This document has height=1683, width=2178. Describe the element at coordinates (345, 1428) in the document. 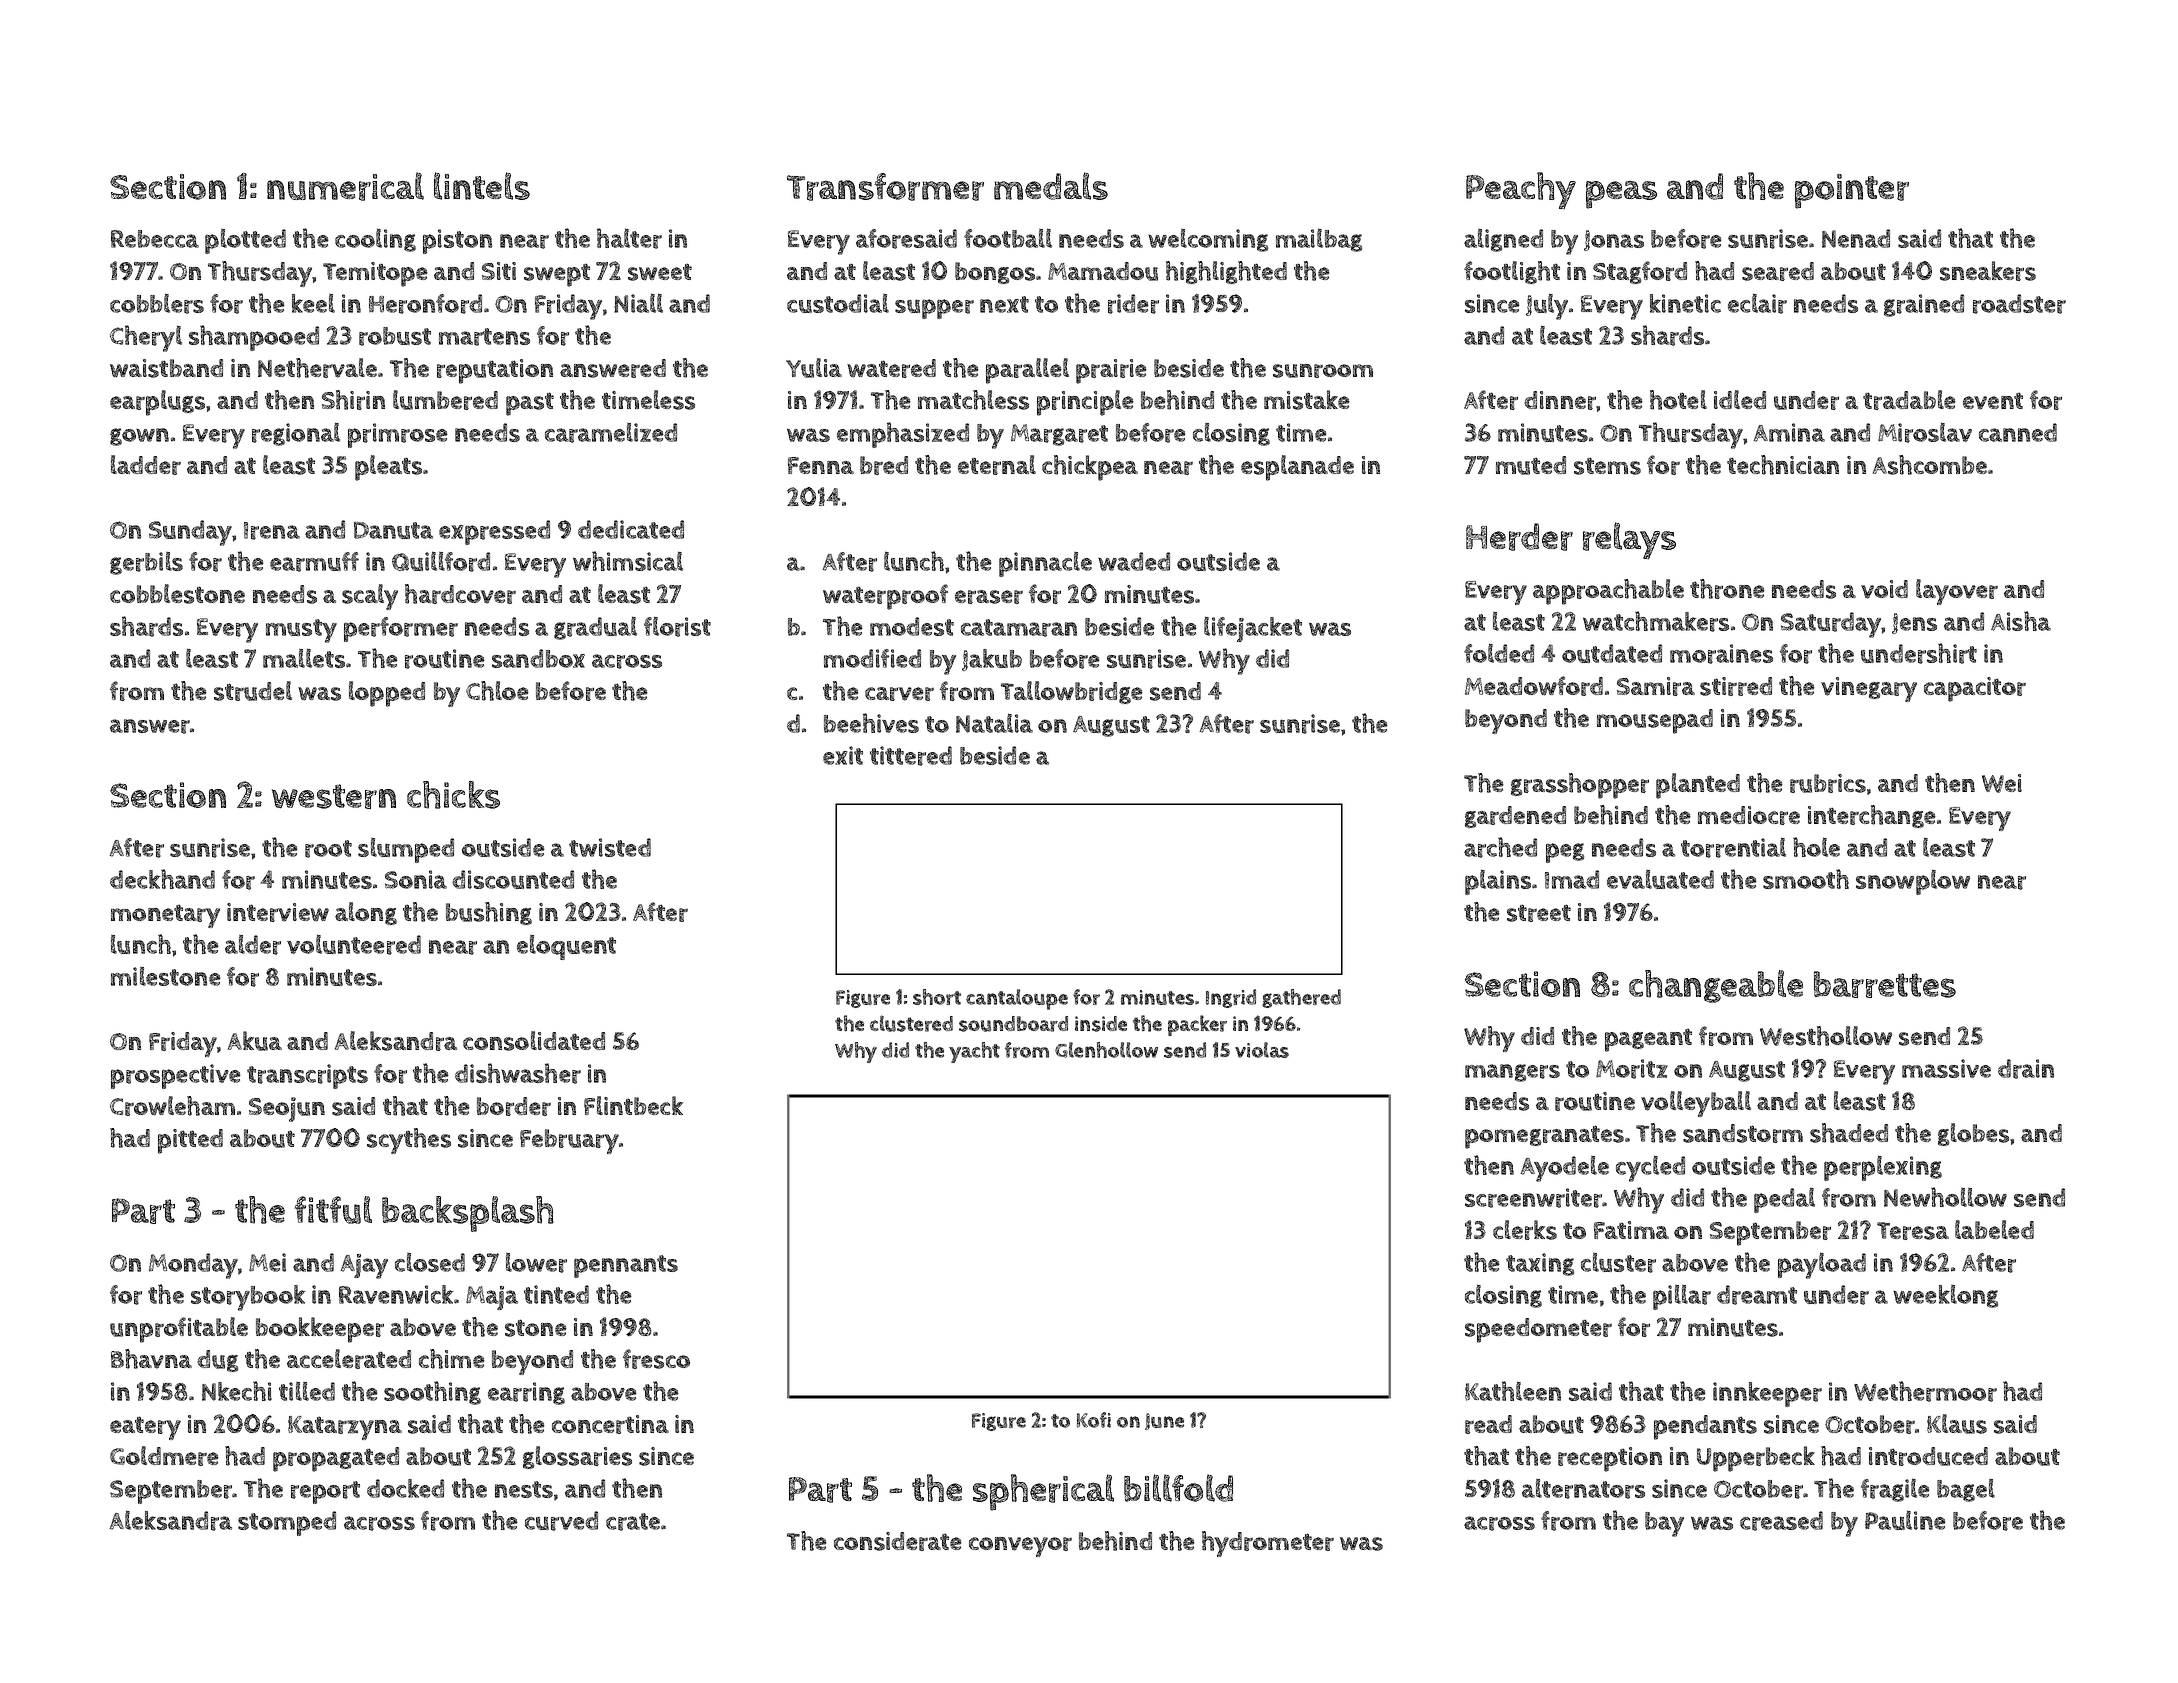

I see `Katarzyna` at that location.
